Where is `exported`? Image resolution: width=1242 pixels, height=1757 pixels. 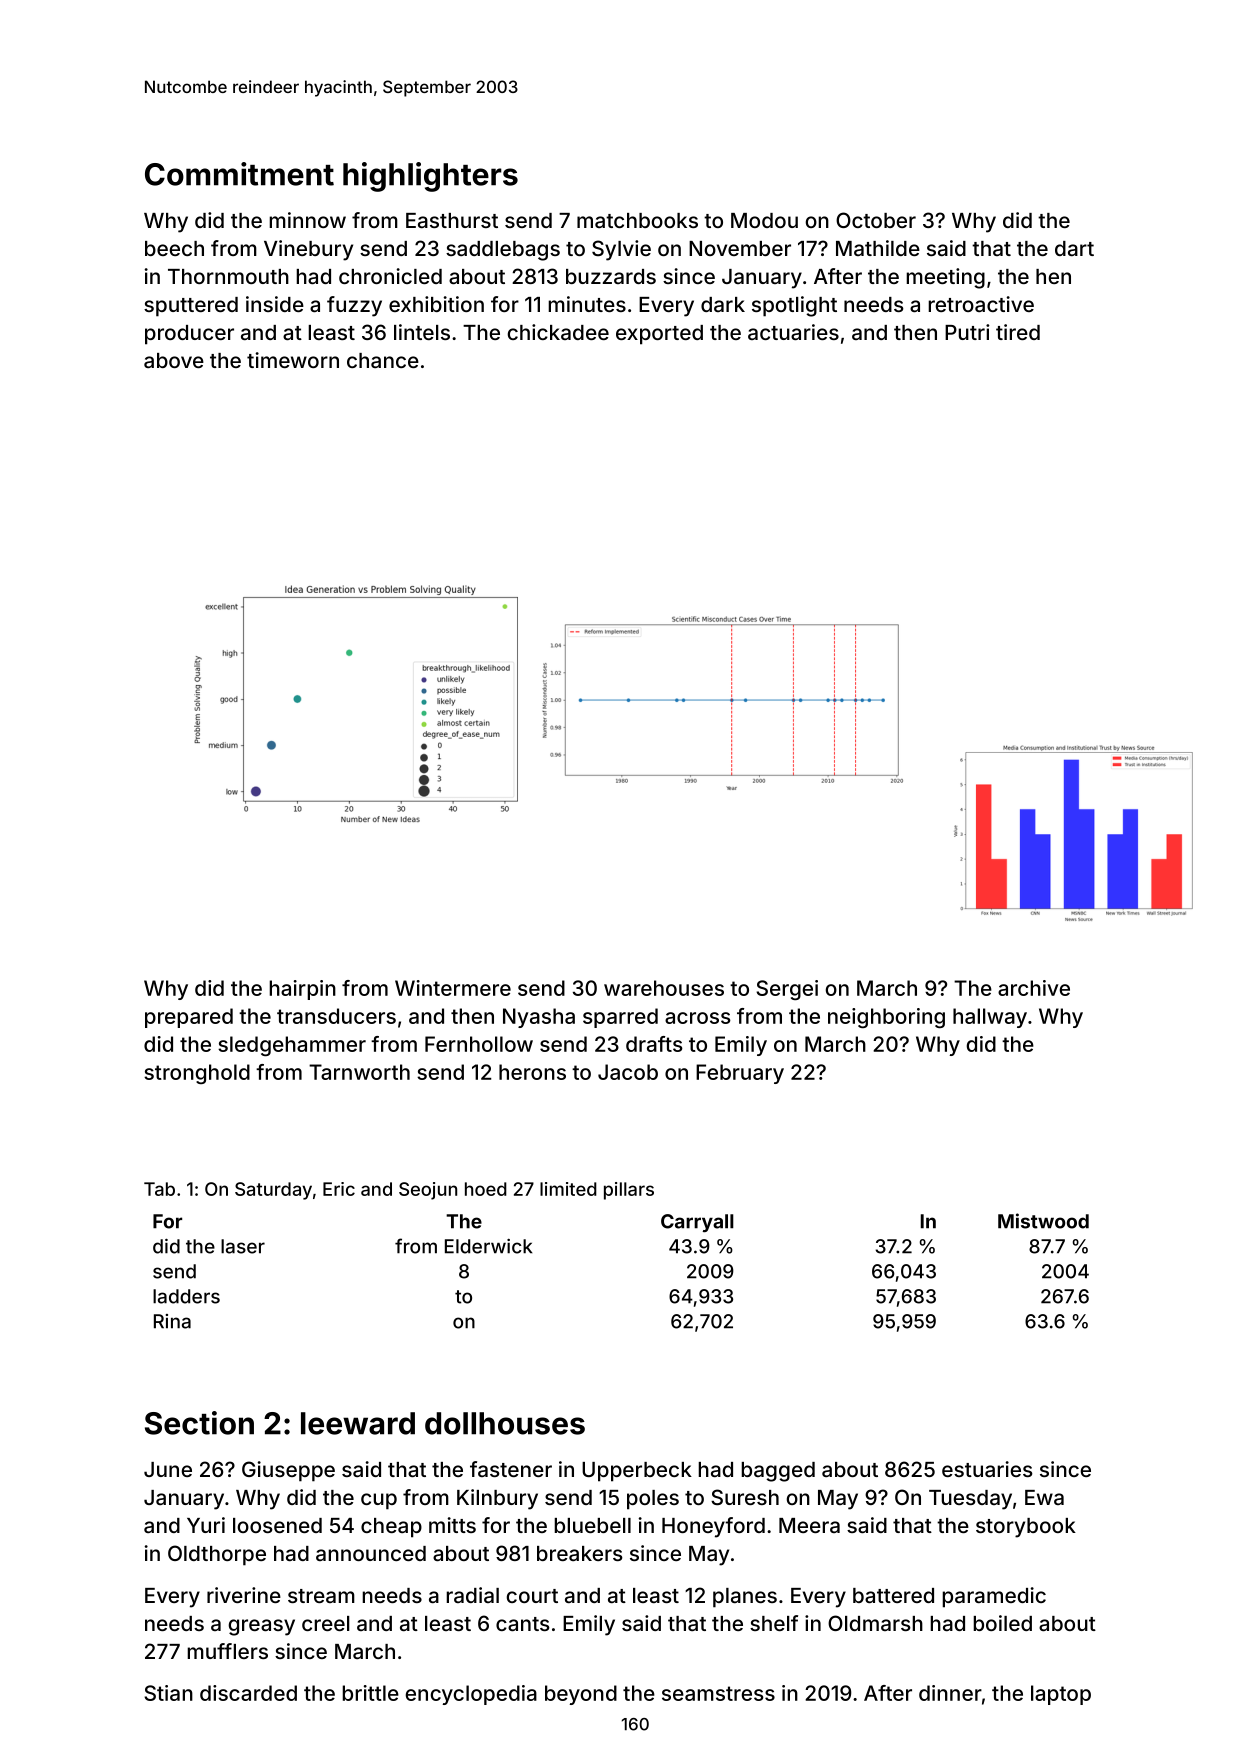
exported is located at coordinates (659, 335).
